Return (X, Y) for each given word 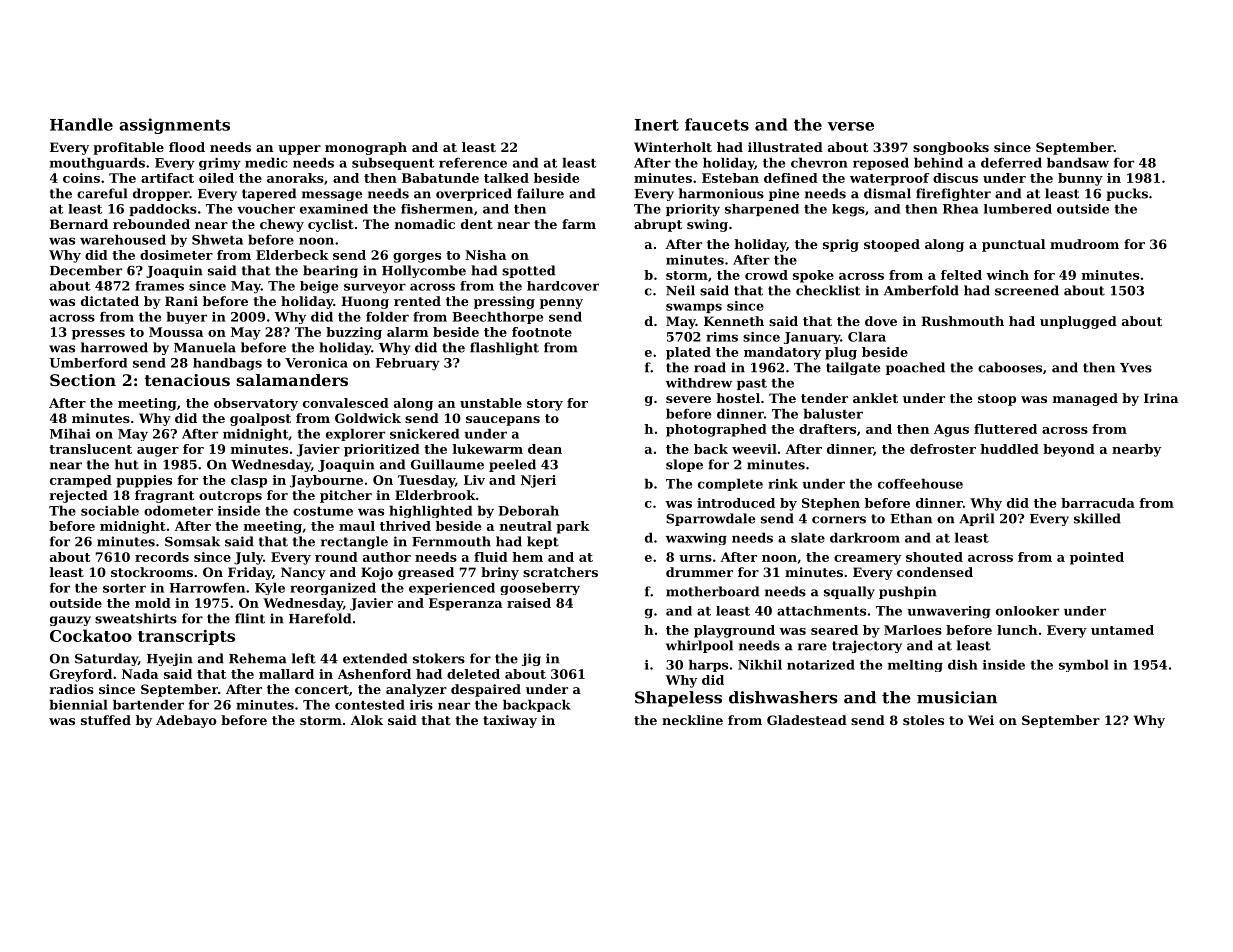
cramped (81, 481)
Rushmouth (962, 321)
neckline (692, 720)
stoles (923, 720)
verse (851, 126)
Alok (366, 720)
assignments (174, 126)
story (545, 405)
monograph (366, 148)
